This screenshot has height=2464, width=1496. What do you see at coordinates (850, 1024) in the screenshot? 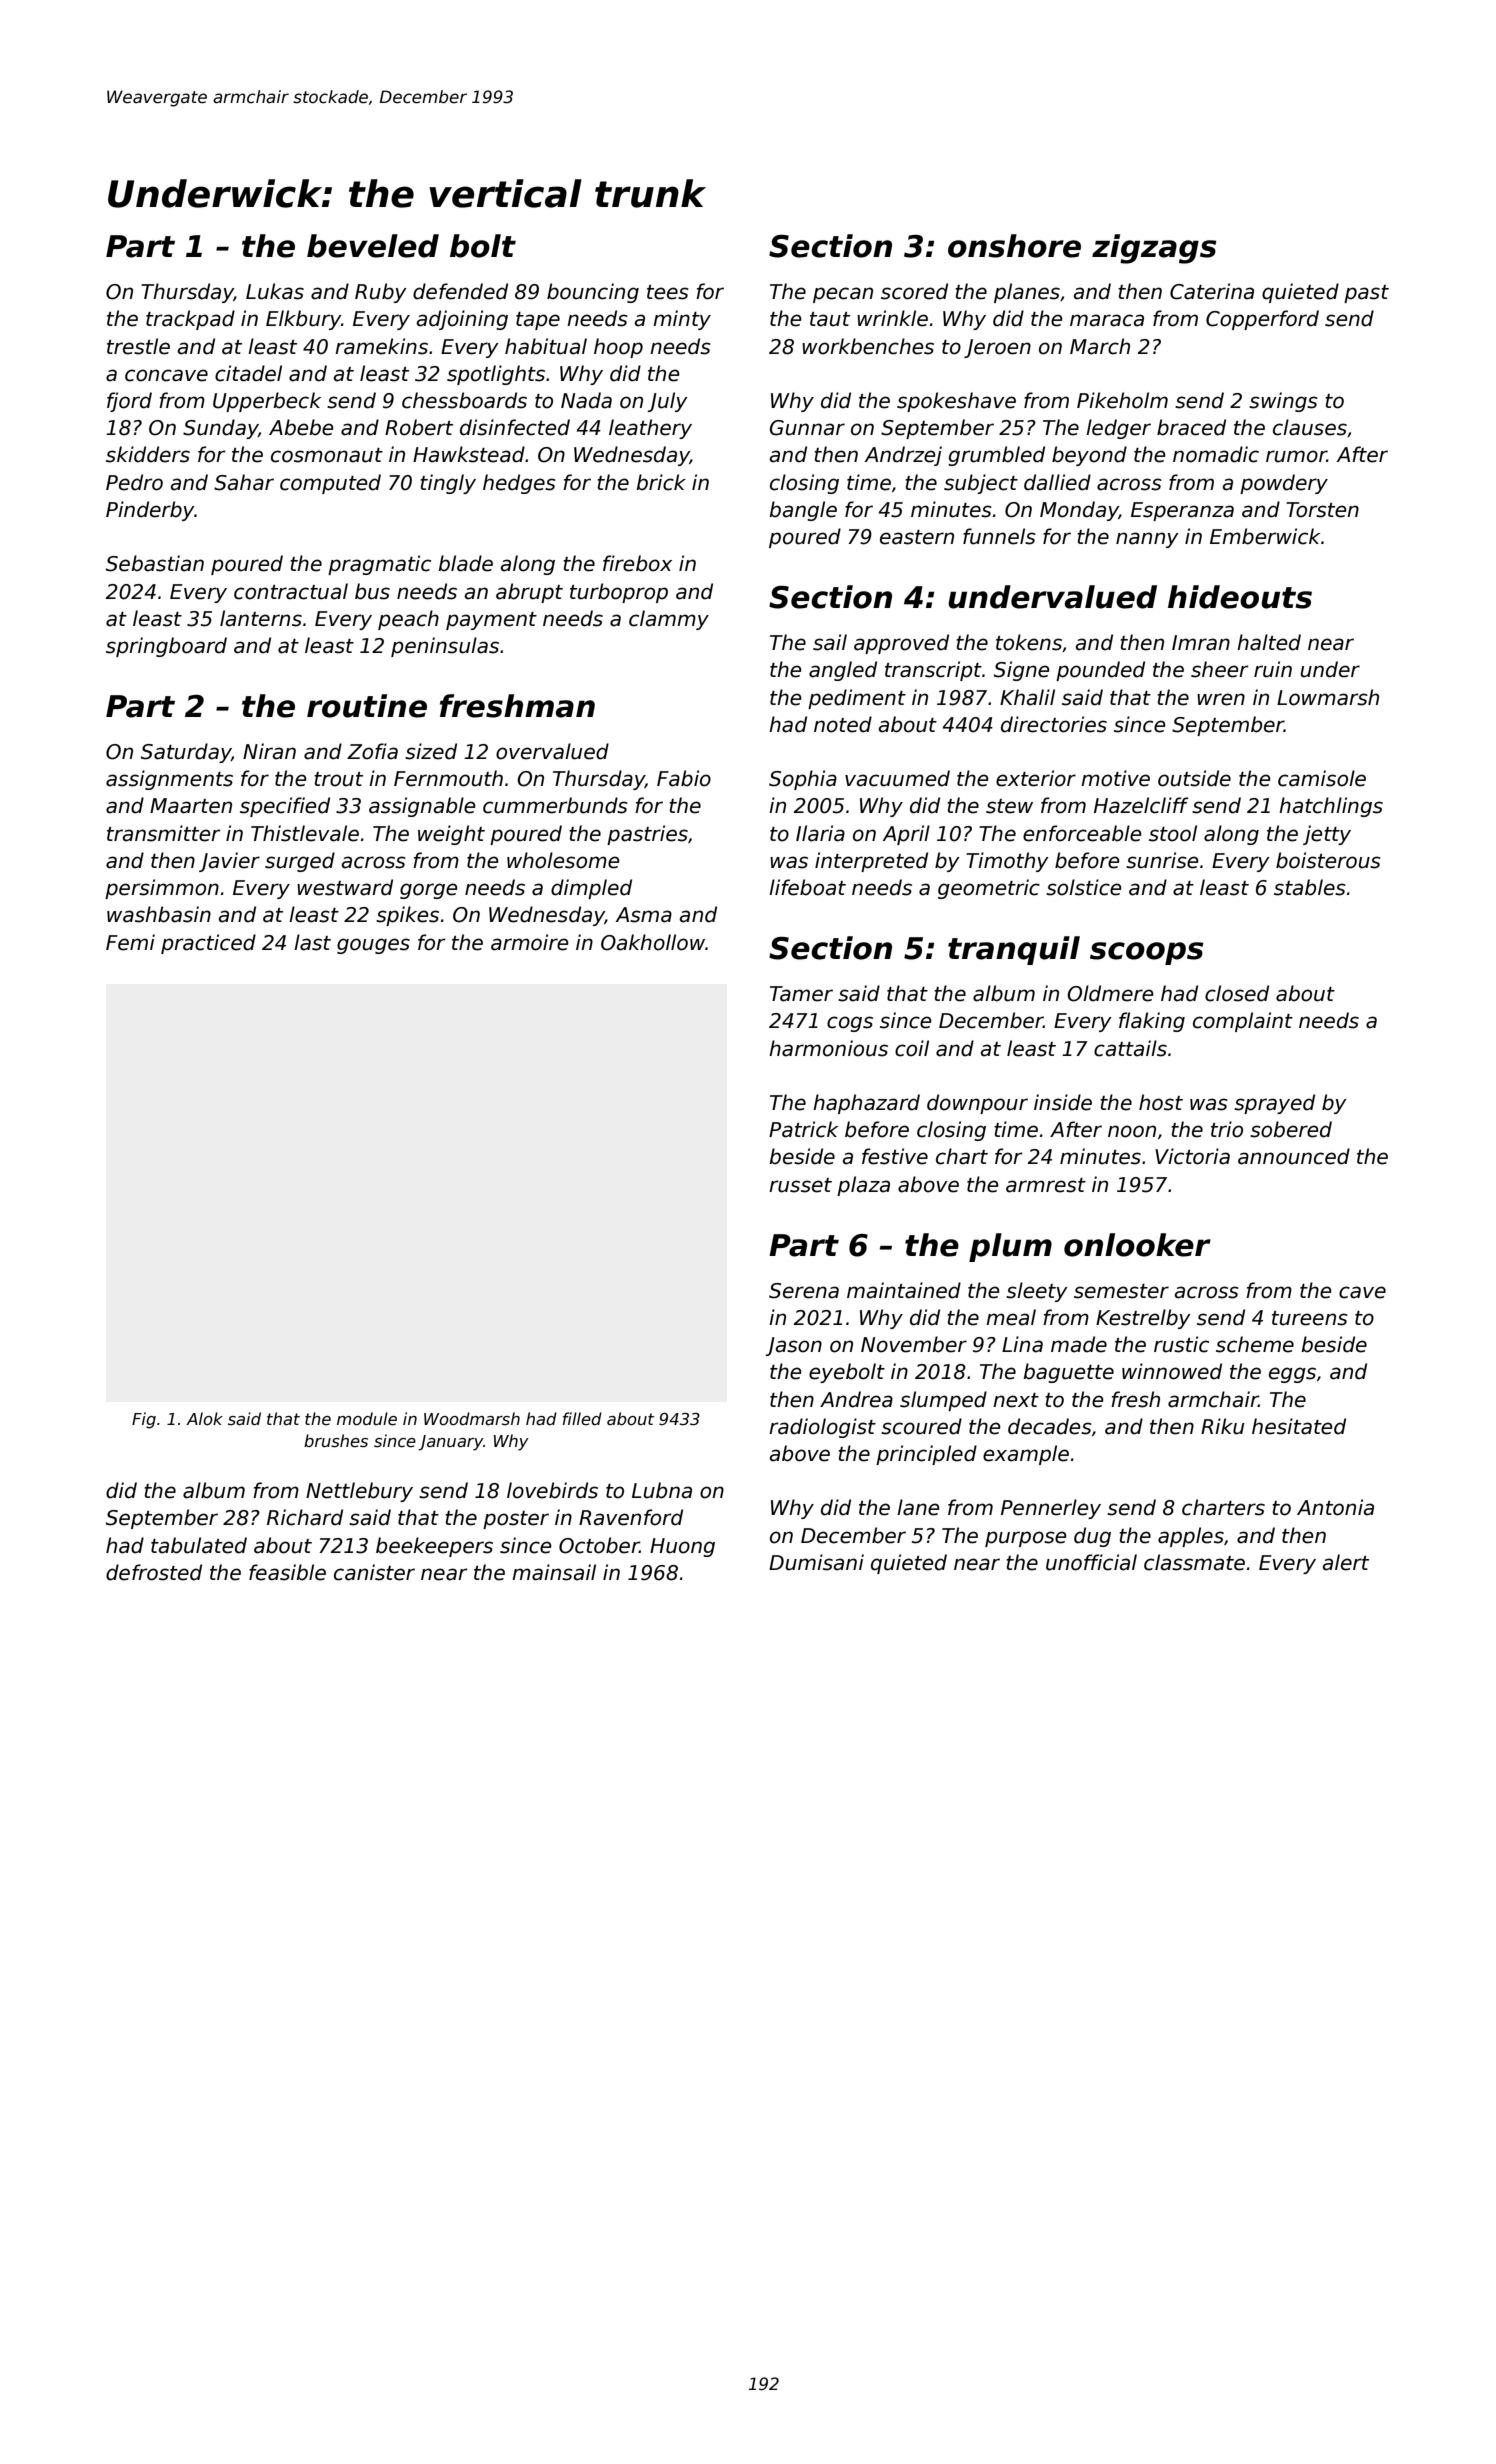
I see `cogs` at bounding box center [850, 1024].
